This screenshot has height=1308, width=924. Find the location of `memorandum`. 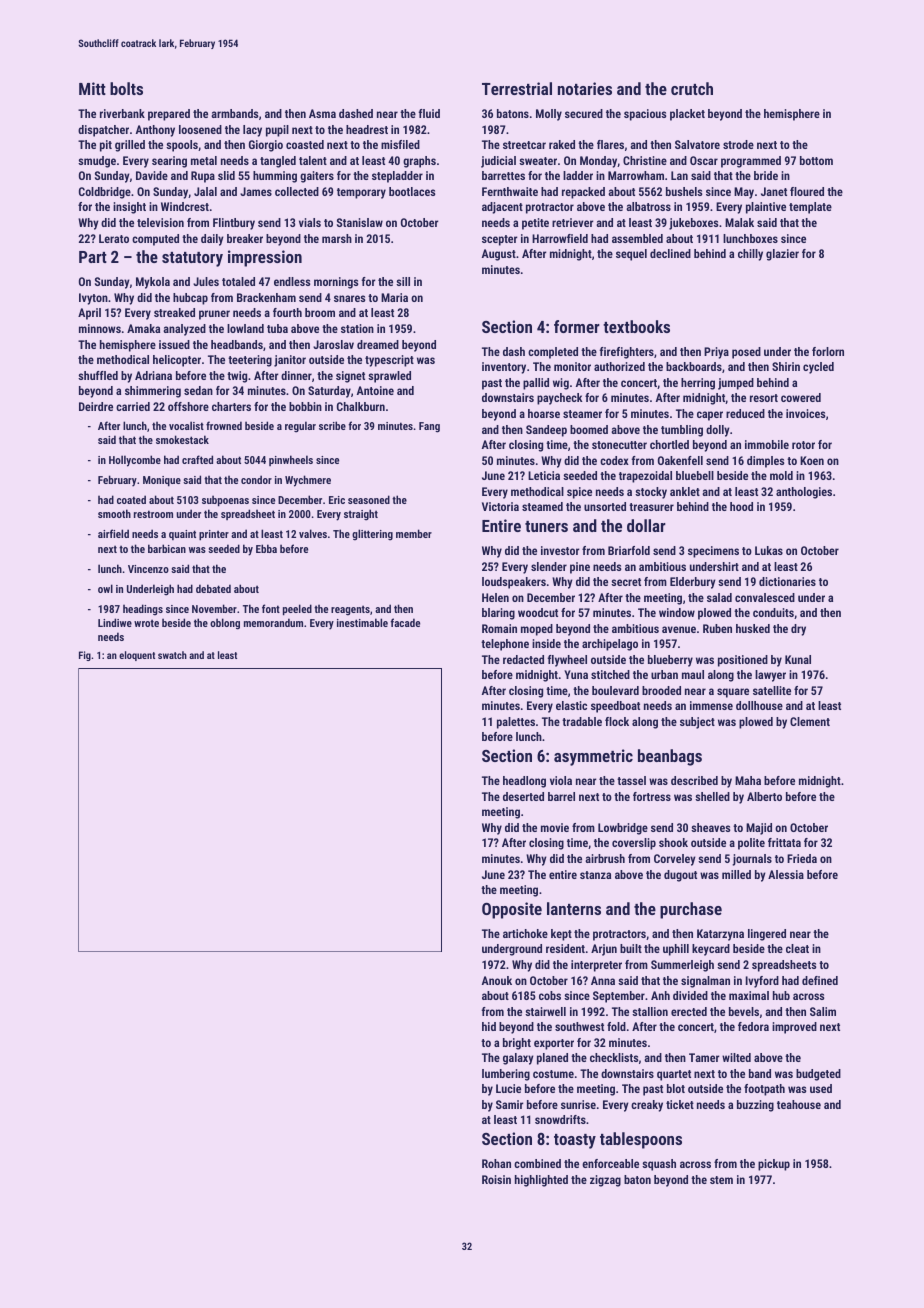

memorandum is located at coordinates (273, 622).
